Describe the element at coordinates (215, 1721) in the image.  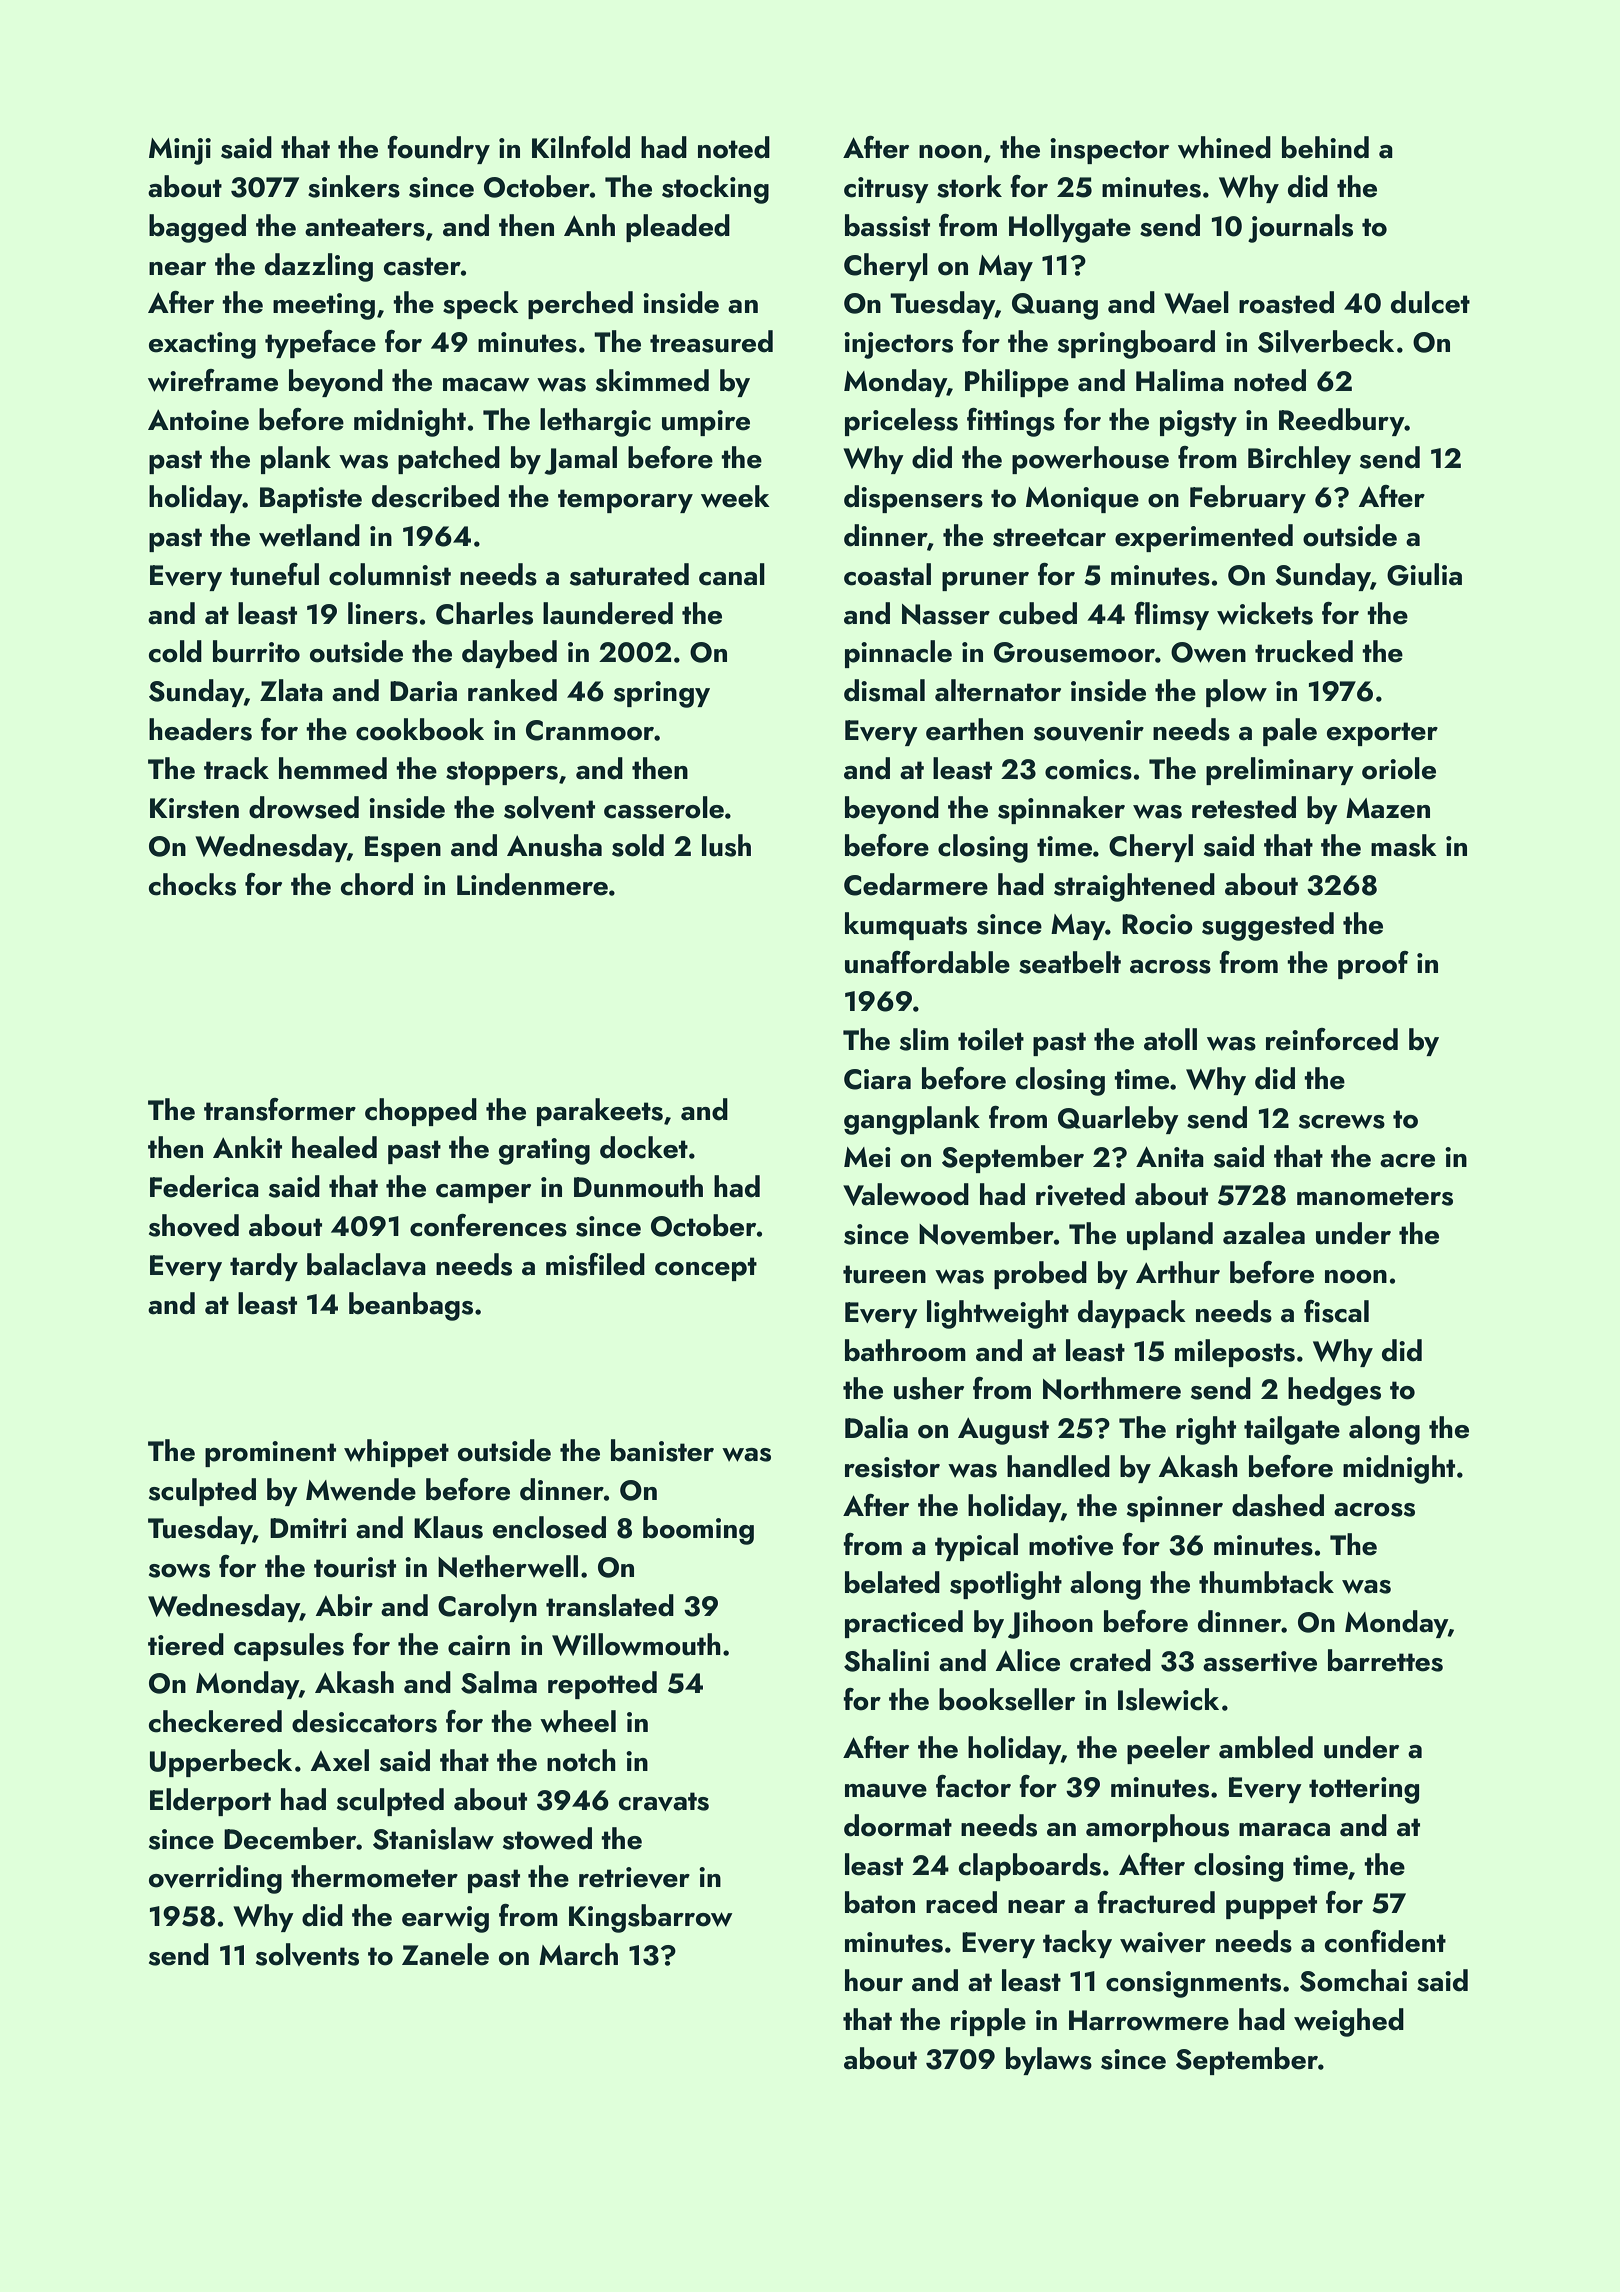
I see `checkered` at that location.
